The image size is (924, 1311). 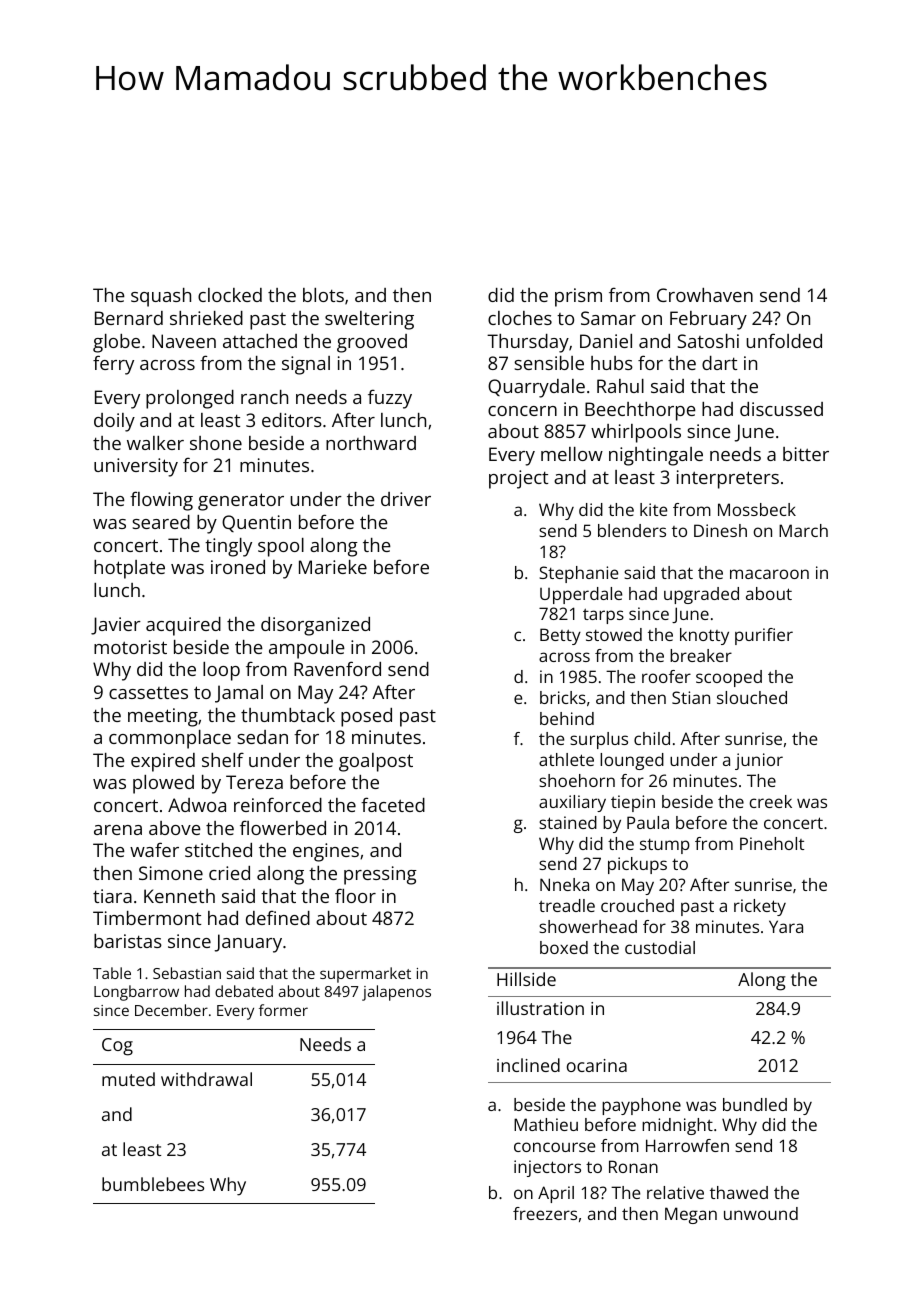 What do you see at coordinates (153, 1184) in the screenshot?
I see `bumblebees` at bounding box center [153, 1184].
